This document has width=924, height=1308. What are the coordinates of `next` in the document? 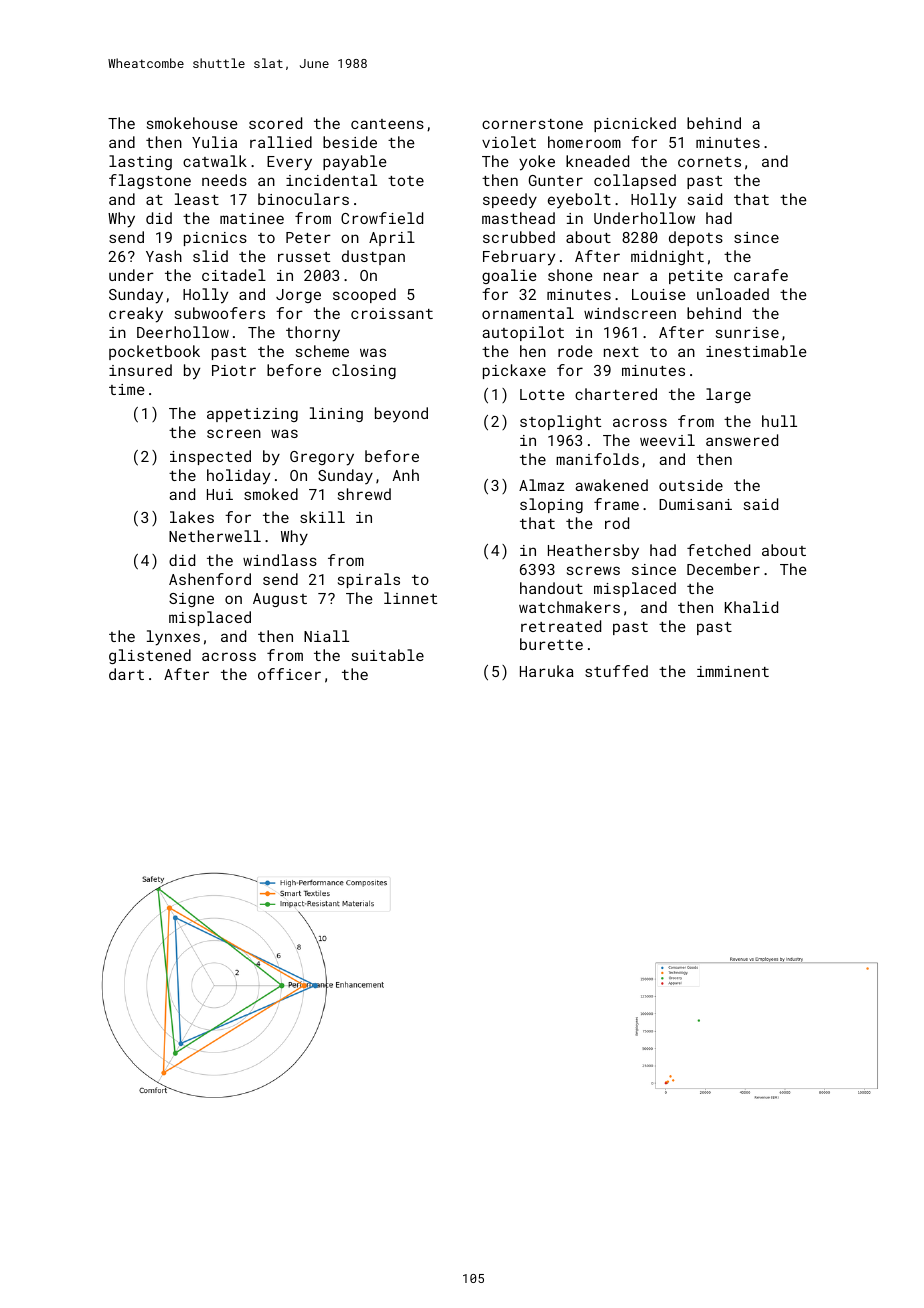 It's located at (621, 352).
